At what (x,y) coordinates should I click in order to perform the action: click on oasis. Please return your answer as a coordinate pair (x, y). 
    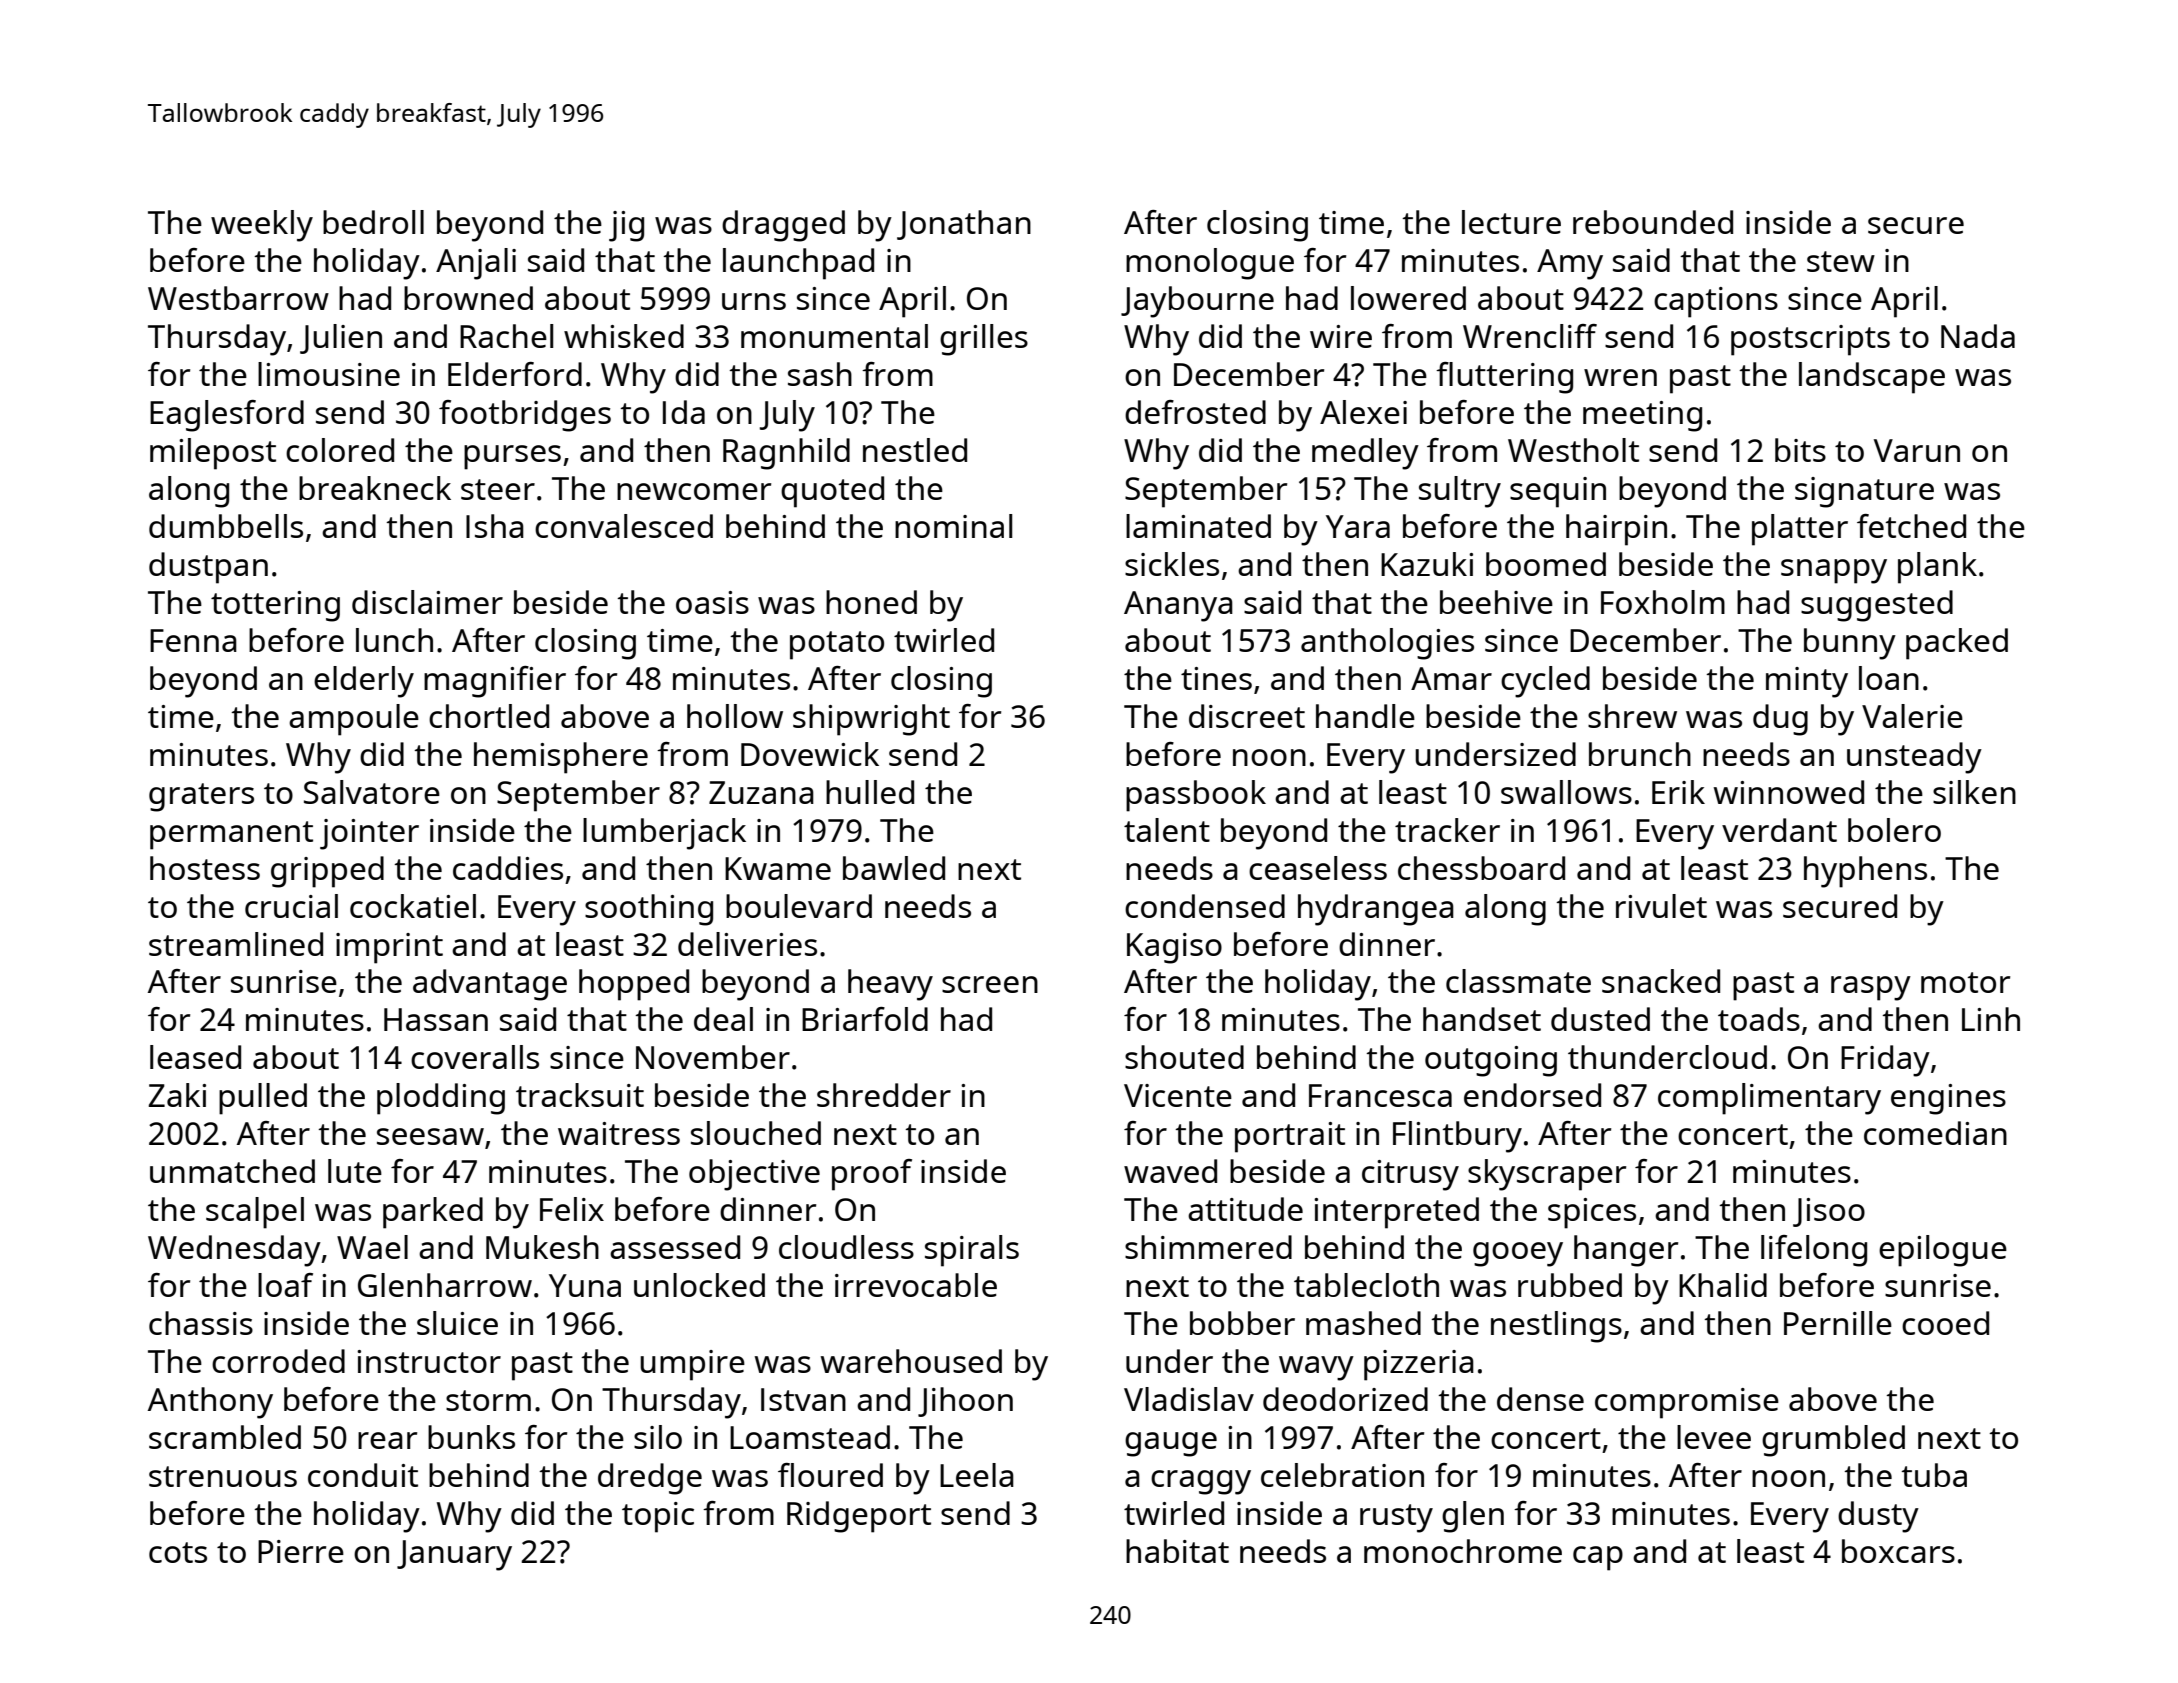
    Looking at the image, I should click on (712, 602).
